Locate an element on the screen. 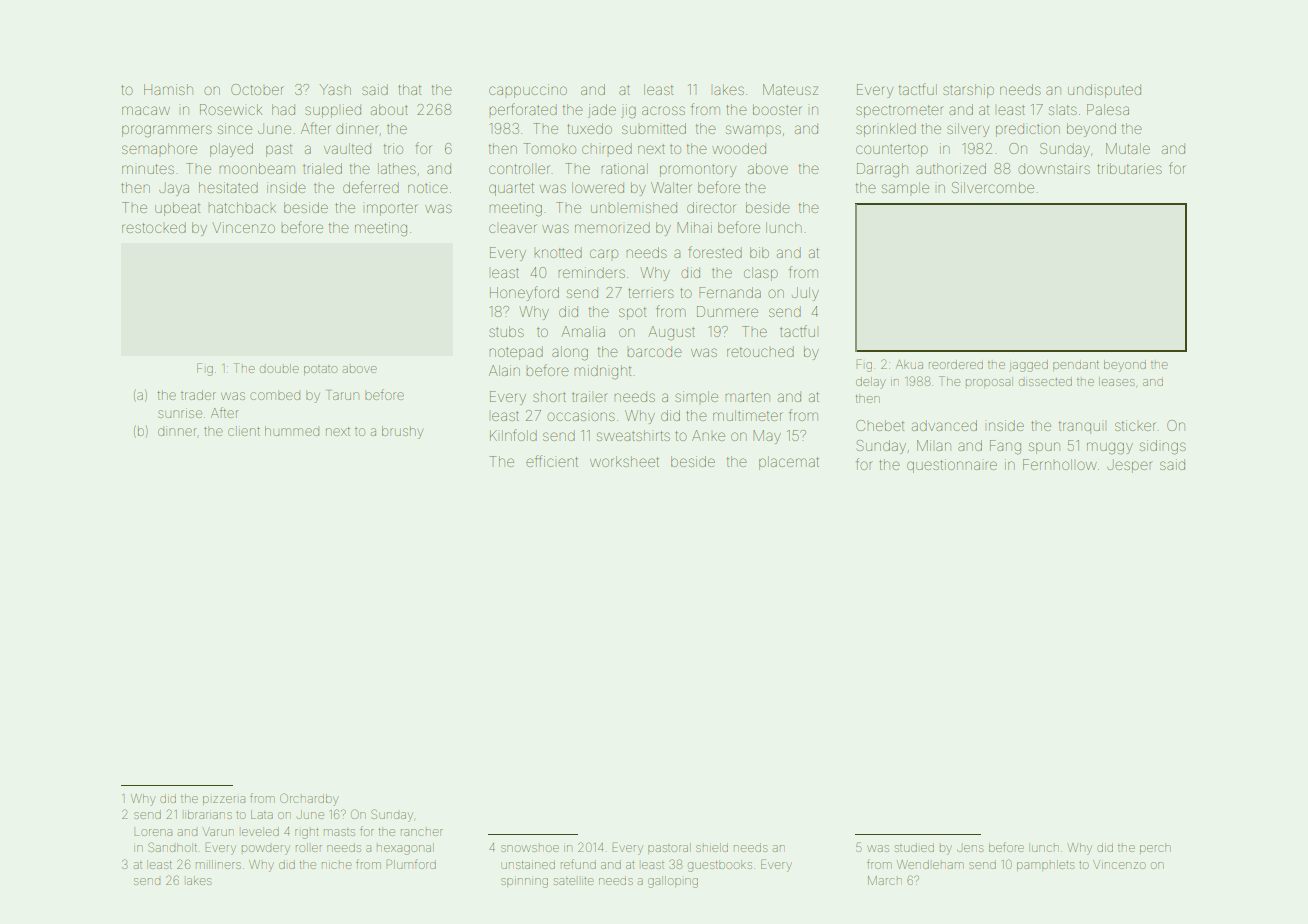  pizzeria is located at coordinates (224, 800).
